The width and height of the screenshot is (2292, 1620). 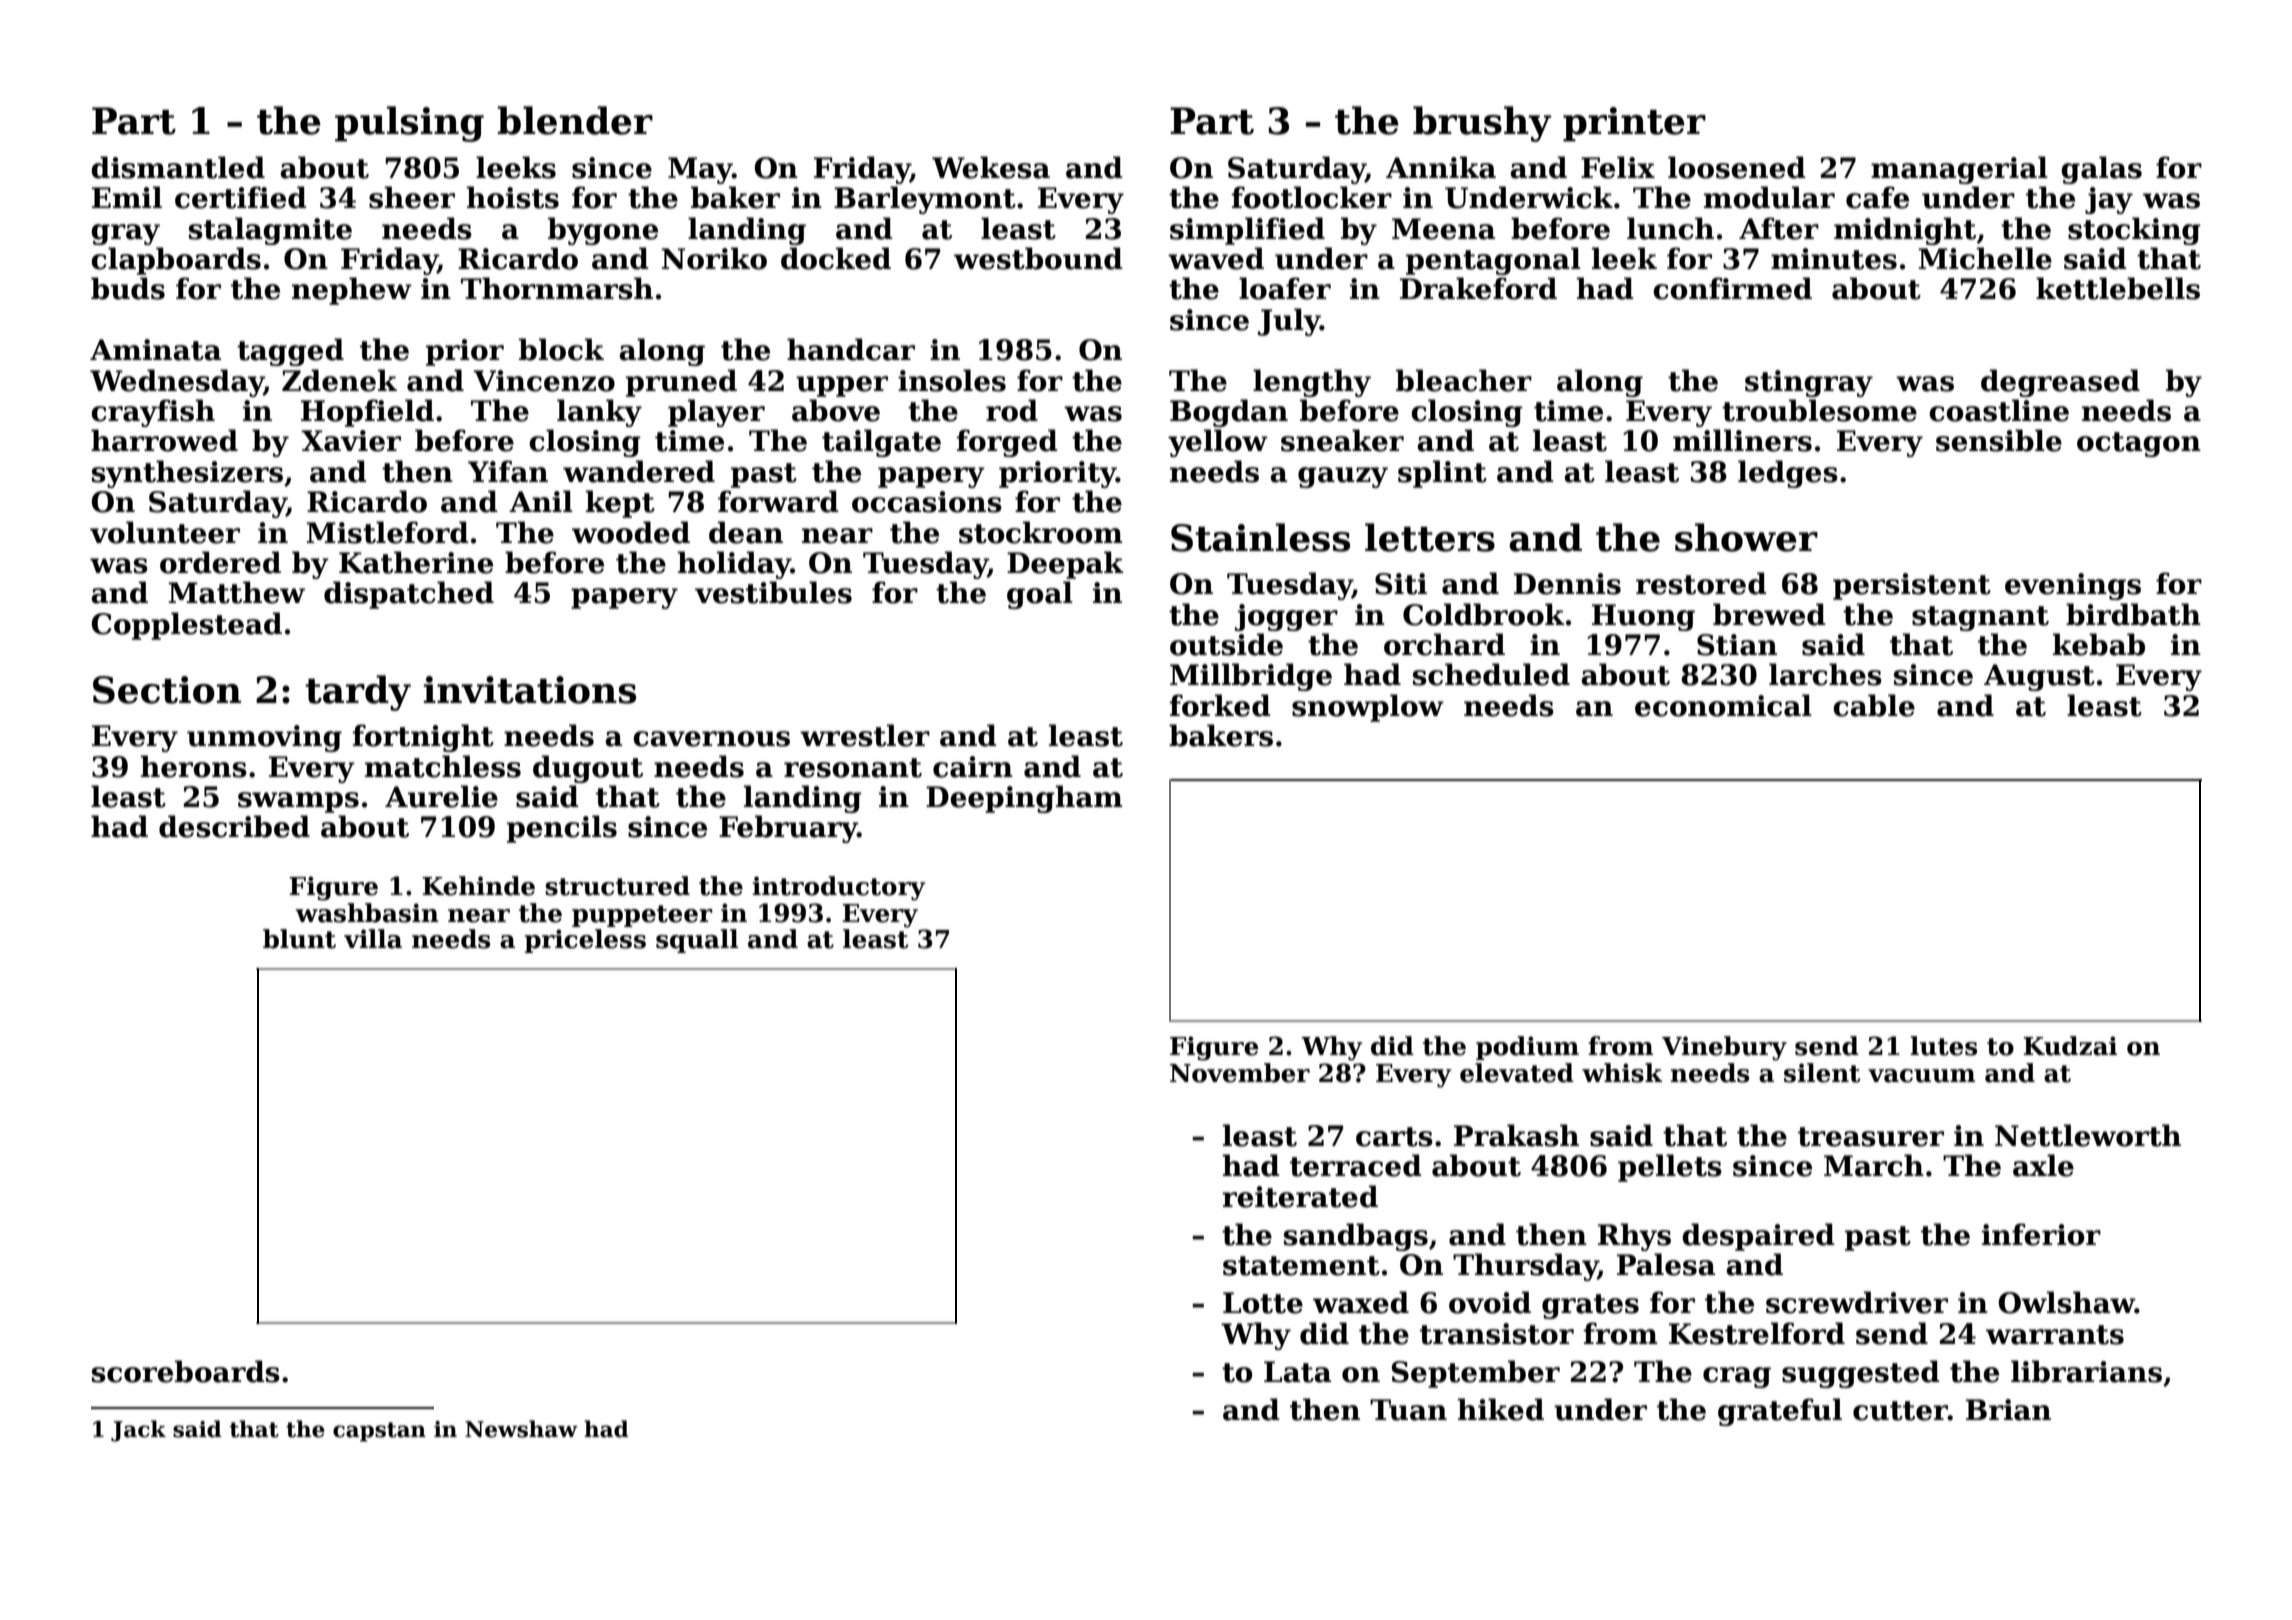 What do you see at coordinates (2073, 586) in the screenshot?
I see `evenings` at bounding box center [2073, 586].
